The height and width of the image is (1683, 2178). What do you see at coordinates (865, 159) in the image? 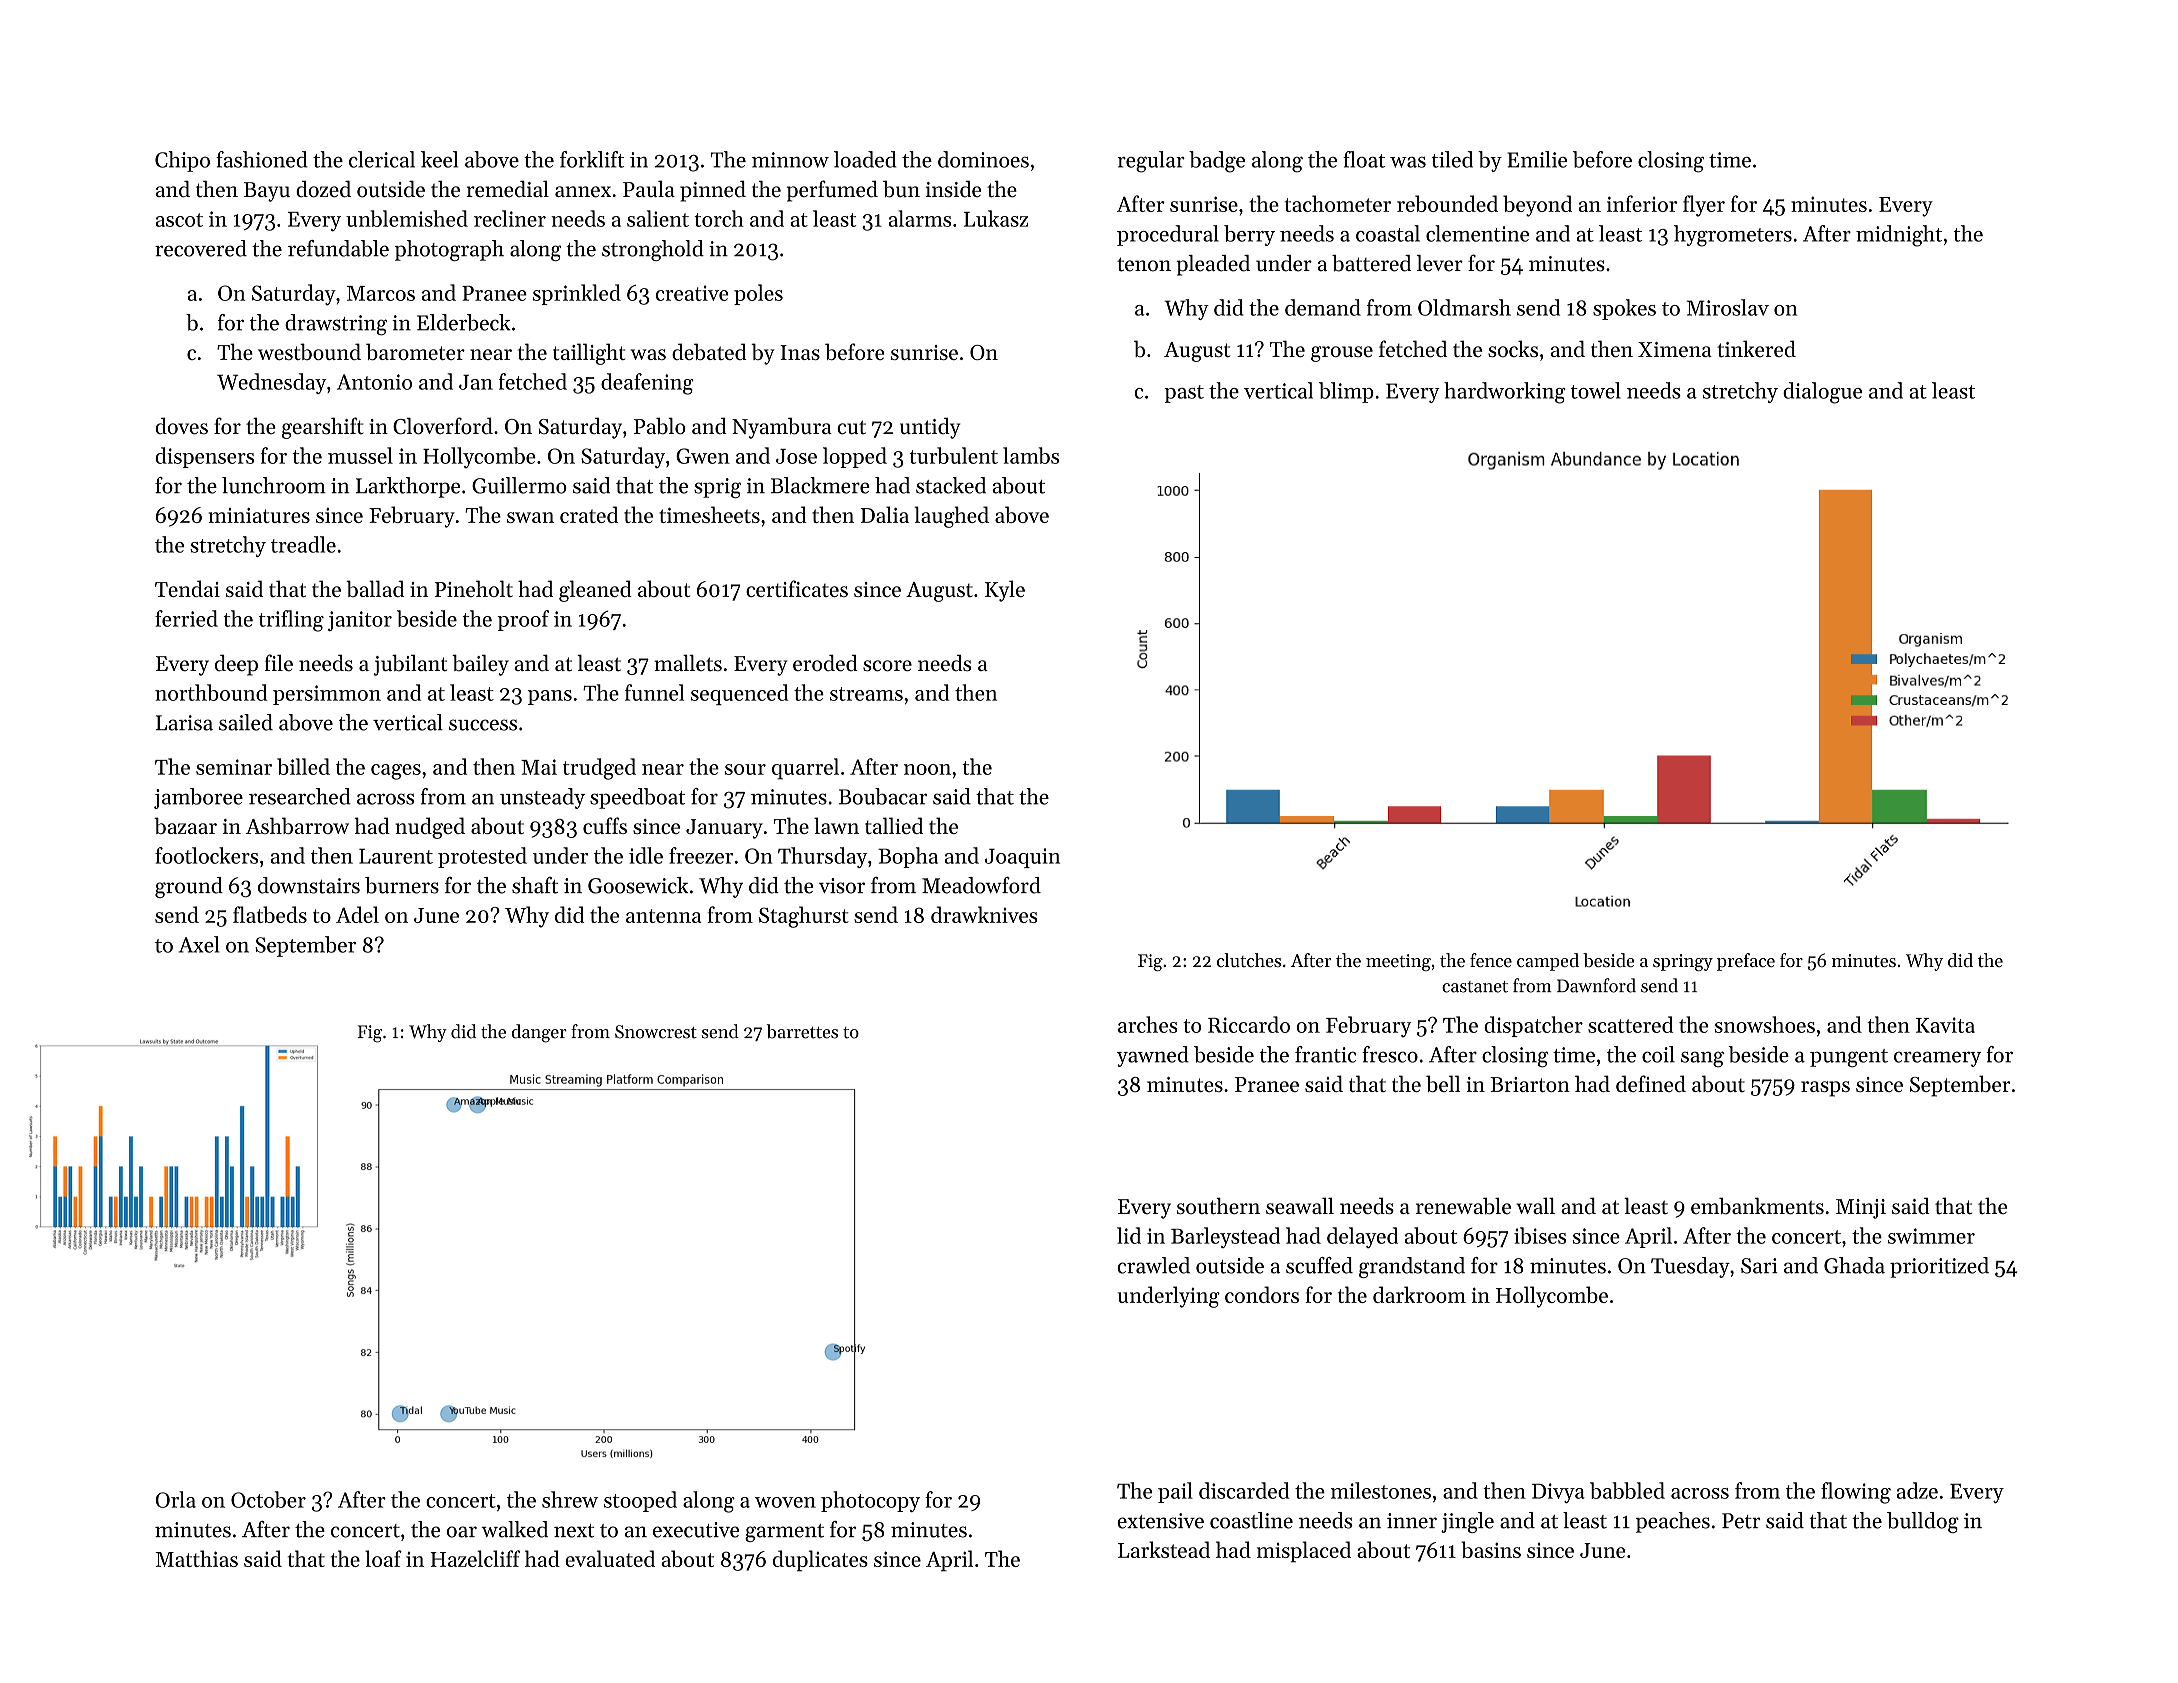
I see `loaded` at bounding box center [865, 159].
